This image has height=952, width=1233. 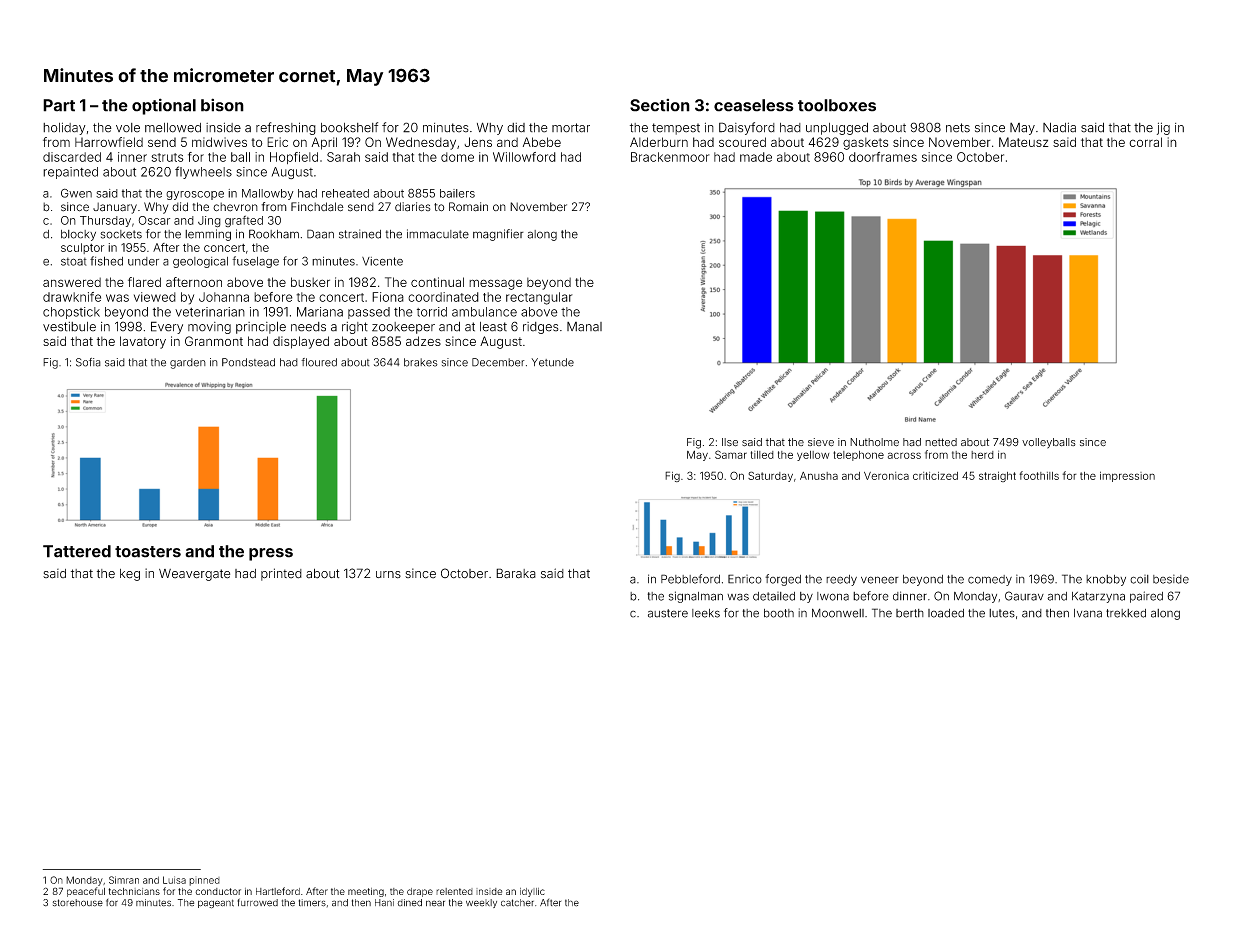 What do you see at coordinates (584, 327) in the image?
I see `Manal` at bounding box center [584, 327].
